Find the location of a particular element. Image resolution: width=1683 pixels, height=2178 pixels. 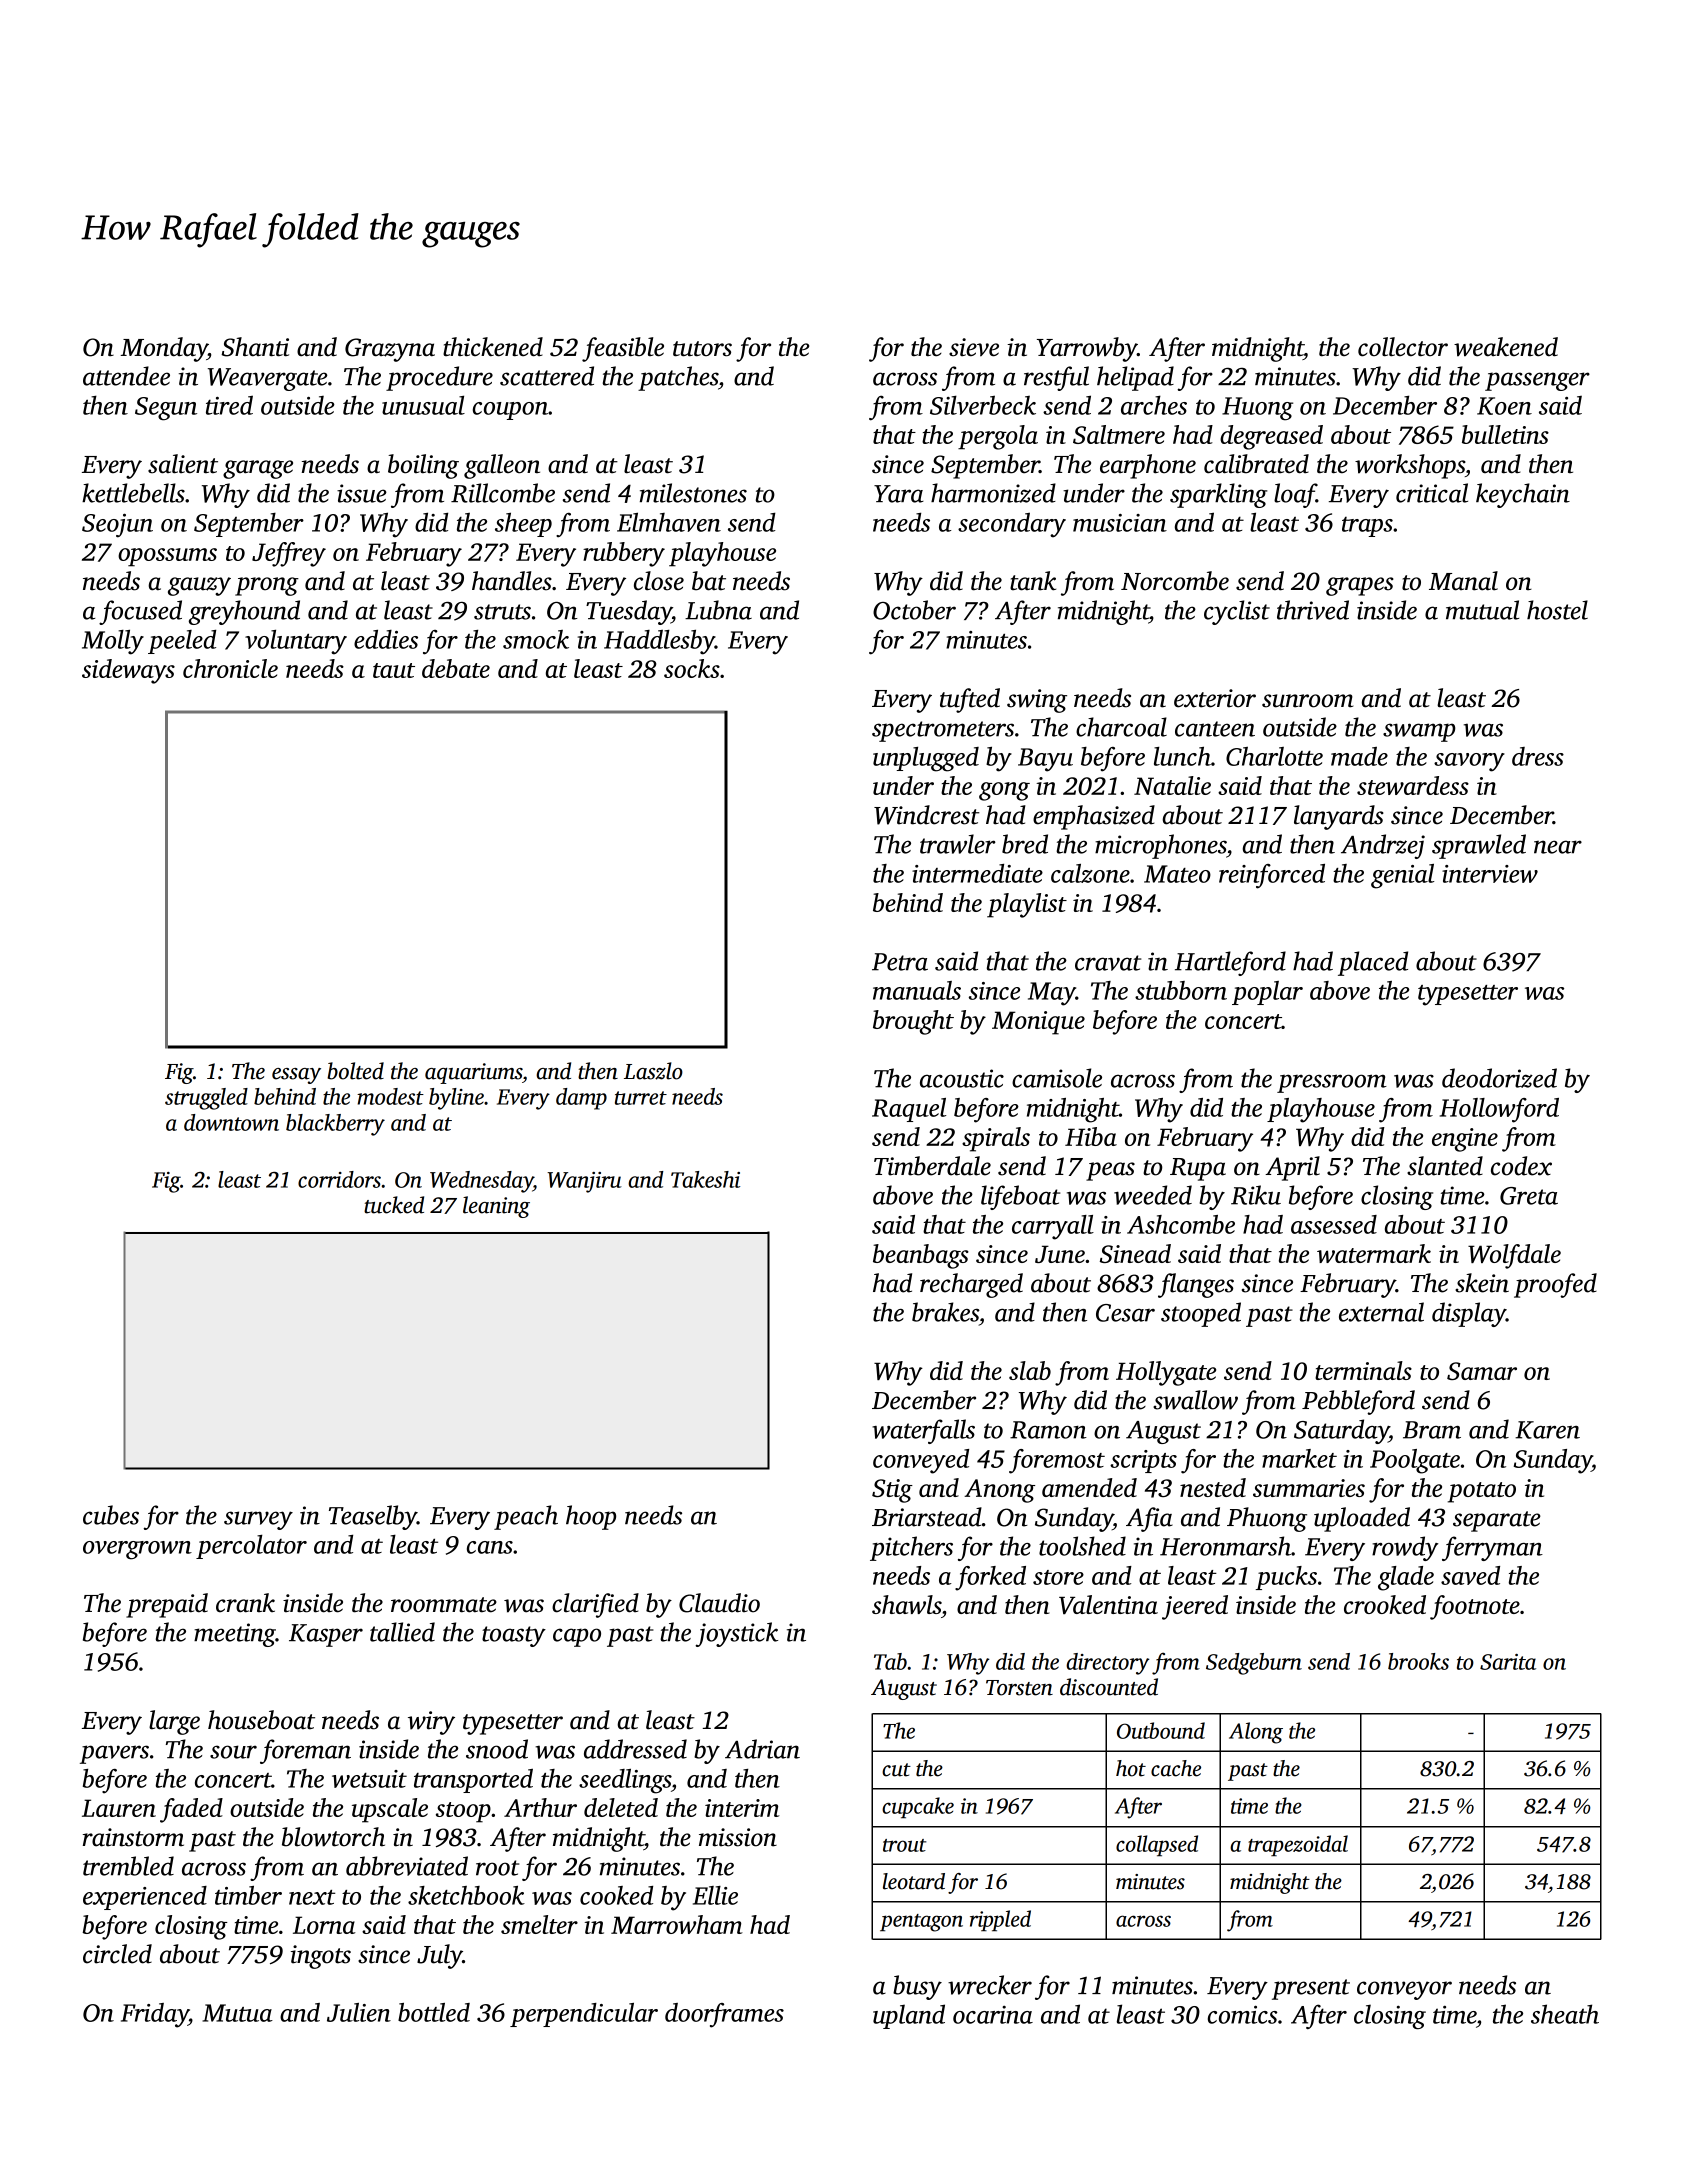

feasible is located at coordinates (623, 349).
